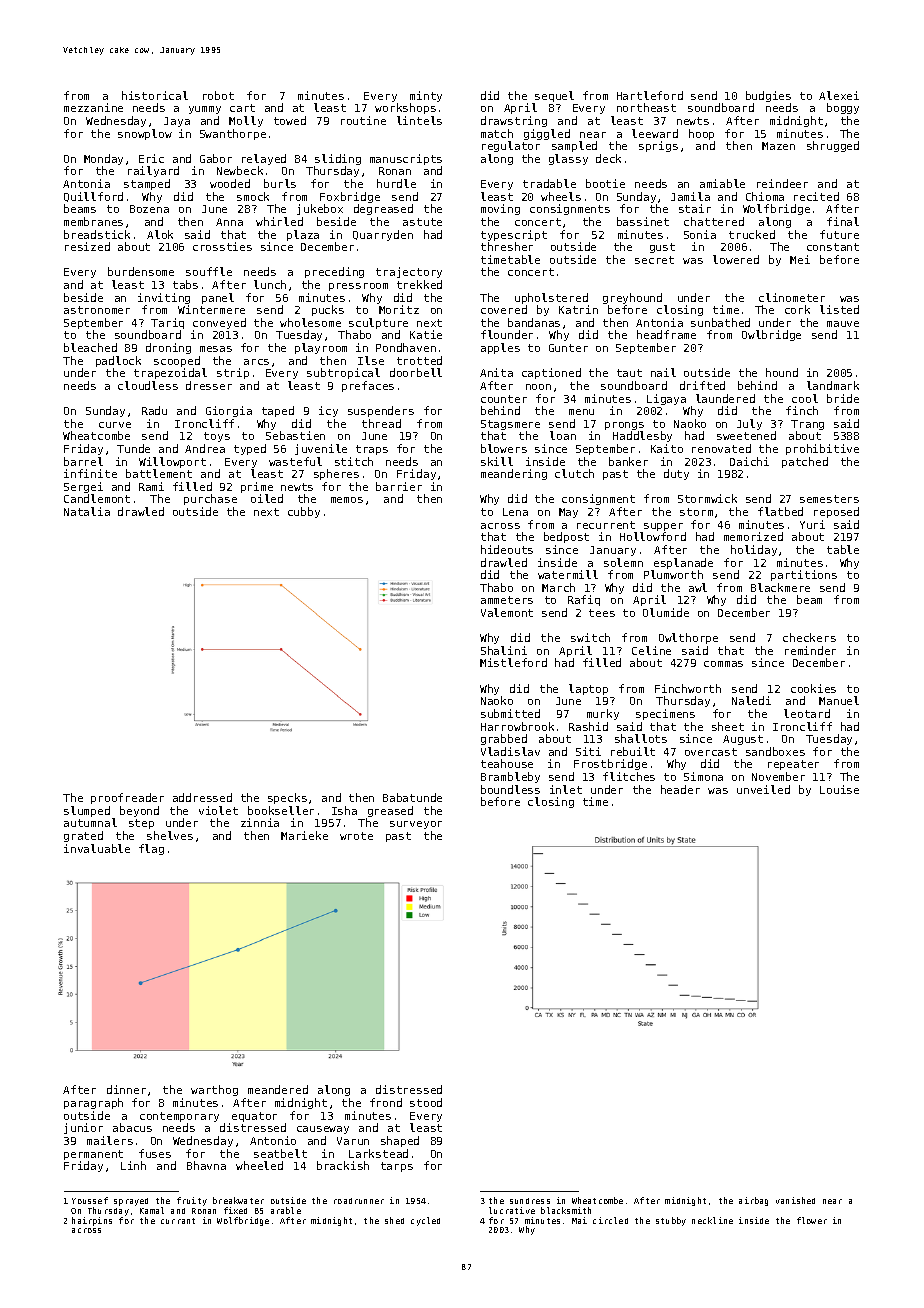  Describe the element at coordinates (812, 1220) in the page. I see `flower` at that location.
